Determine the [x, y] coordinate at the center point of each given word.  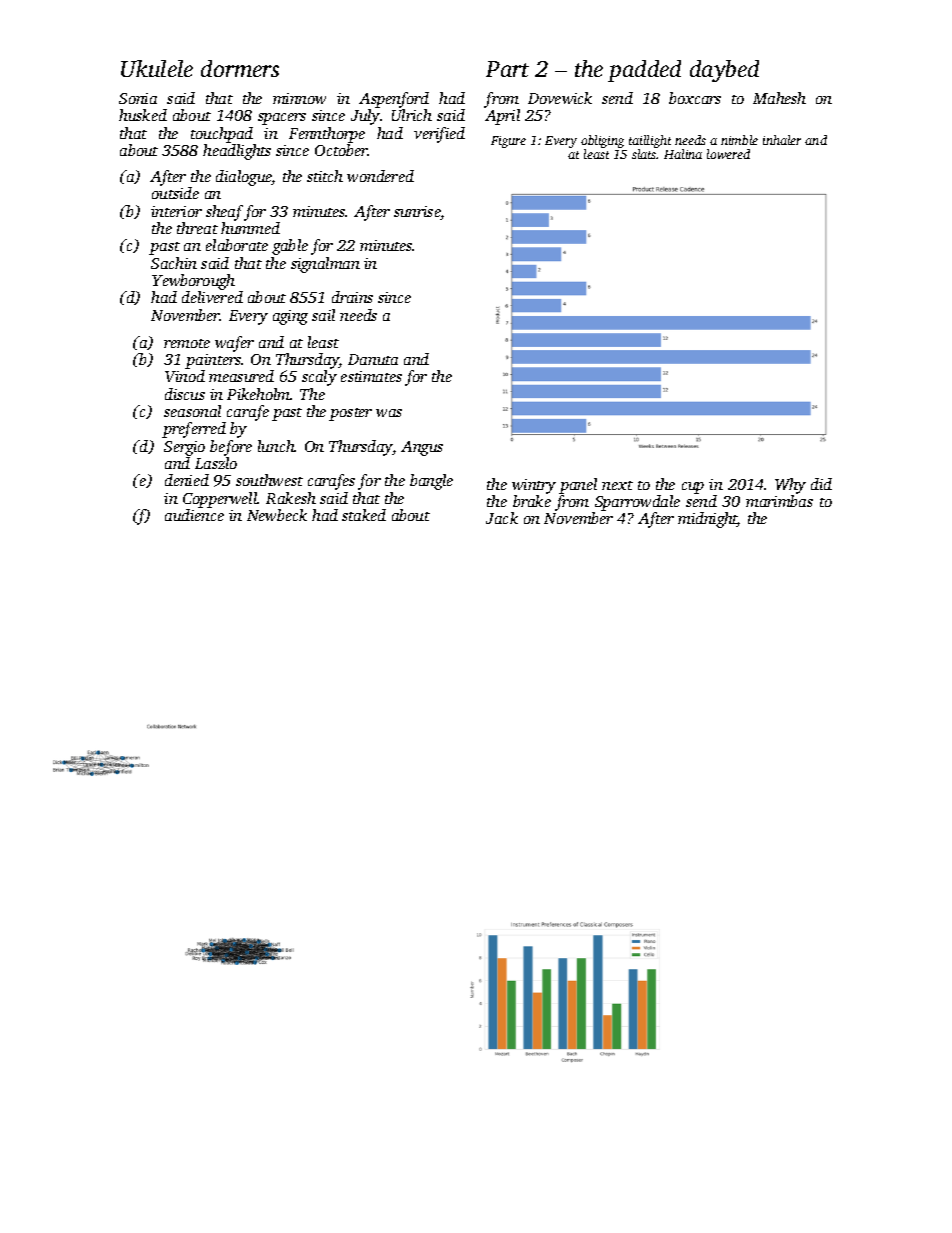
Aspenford [394, 100]
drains [352, 297]
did [821, 484]
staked [364, 515]
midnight [708, 520]
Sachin [174, 263]
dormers [240, 68]
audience [194, 515]
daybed [724, 71]
